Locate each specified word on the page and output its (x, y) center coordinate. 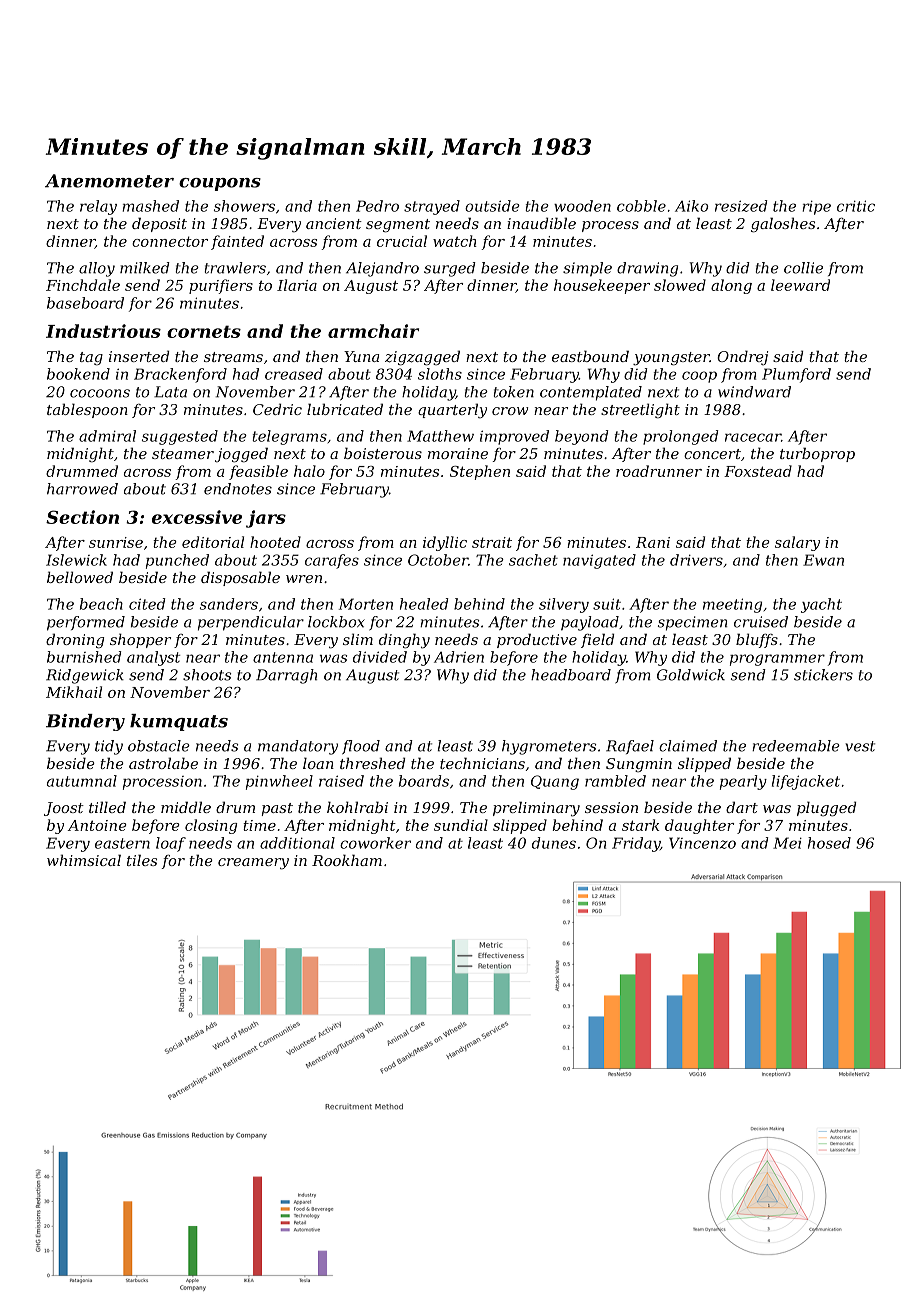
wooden (582, 206)
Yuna (361, 356)
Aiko (691, 206)
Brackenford (180, 375)
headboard (571, 675)
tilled (107, 807)
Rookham (347, 860)
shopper (140, 640)
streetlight (640, 411)
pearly (743, 782)
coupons (220, 184)
